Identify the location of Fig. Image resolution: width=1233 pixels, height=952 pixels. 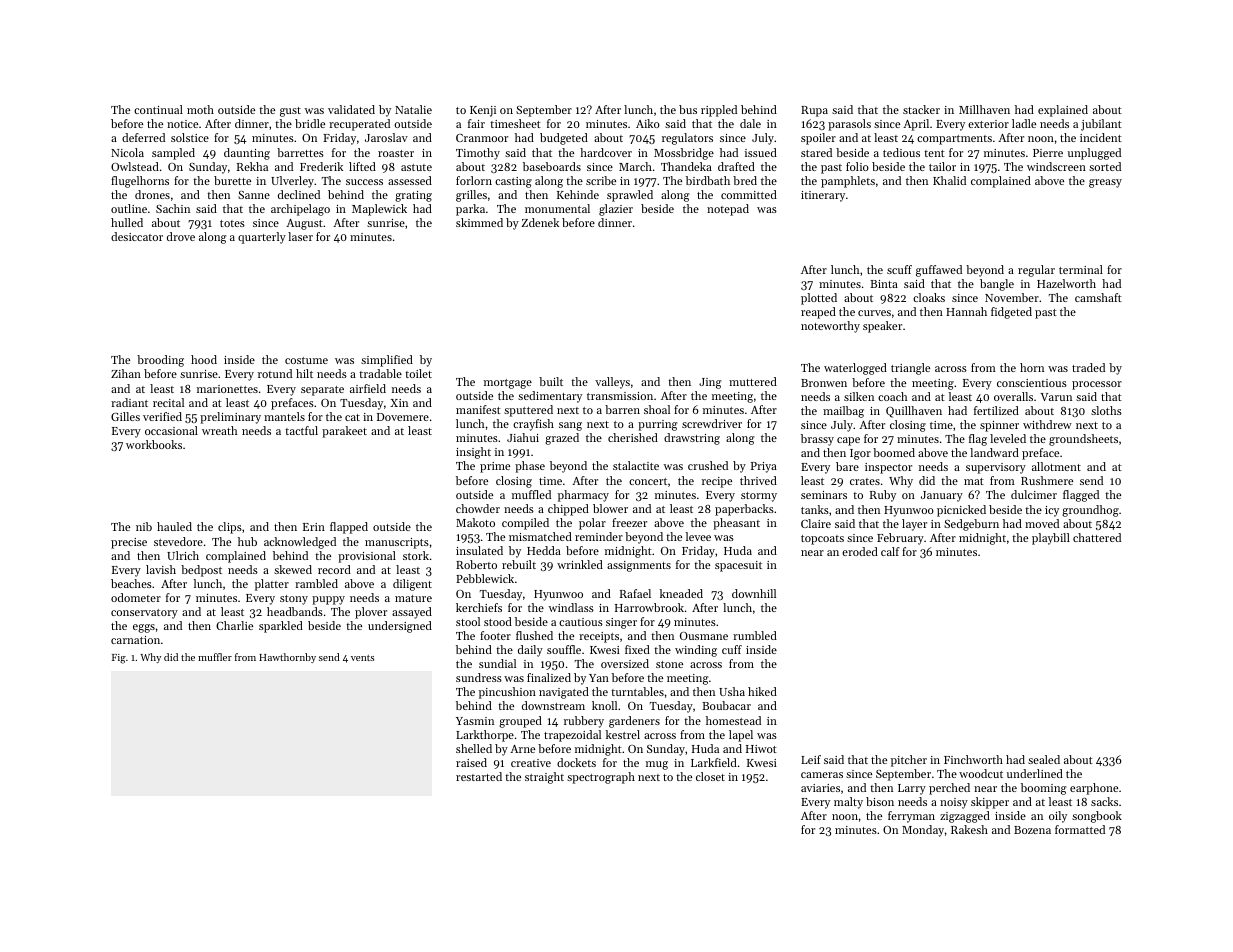
(119, 659).
